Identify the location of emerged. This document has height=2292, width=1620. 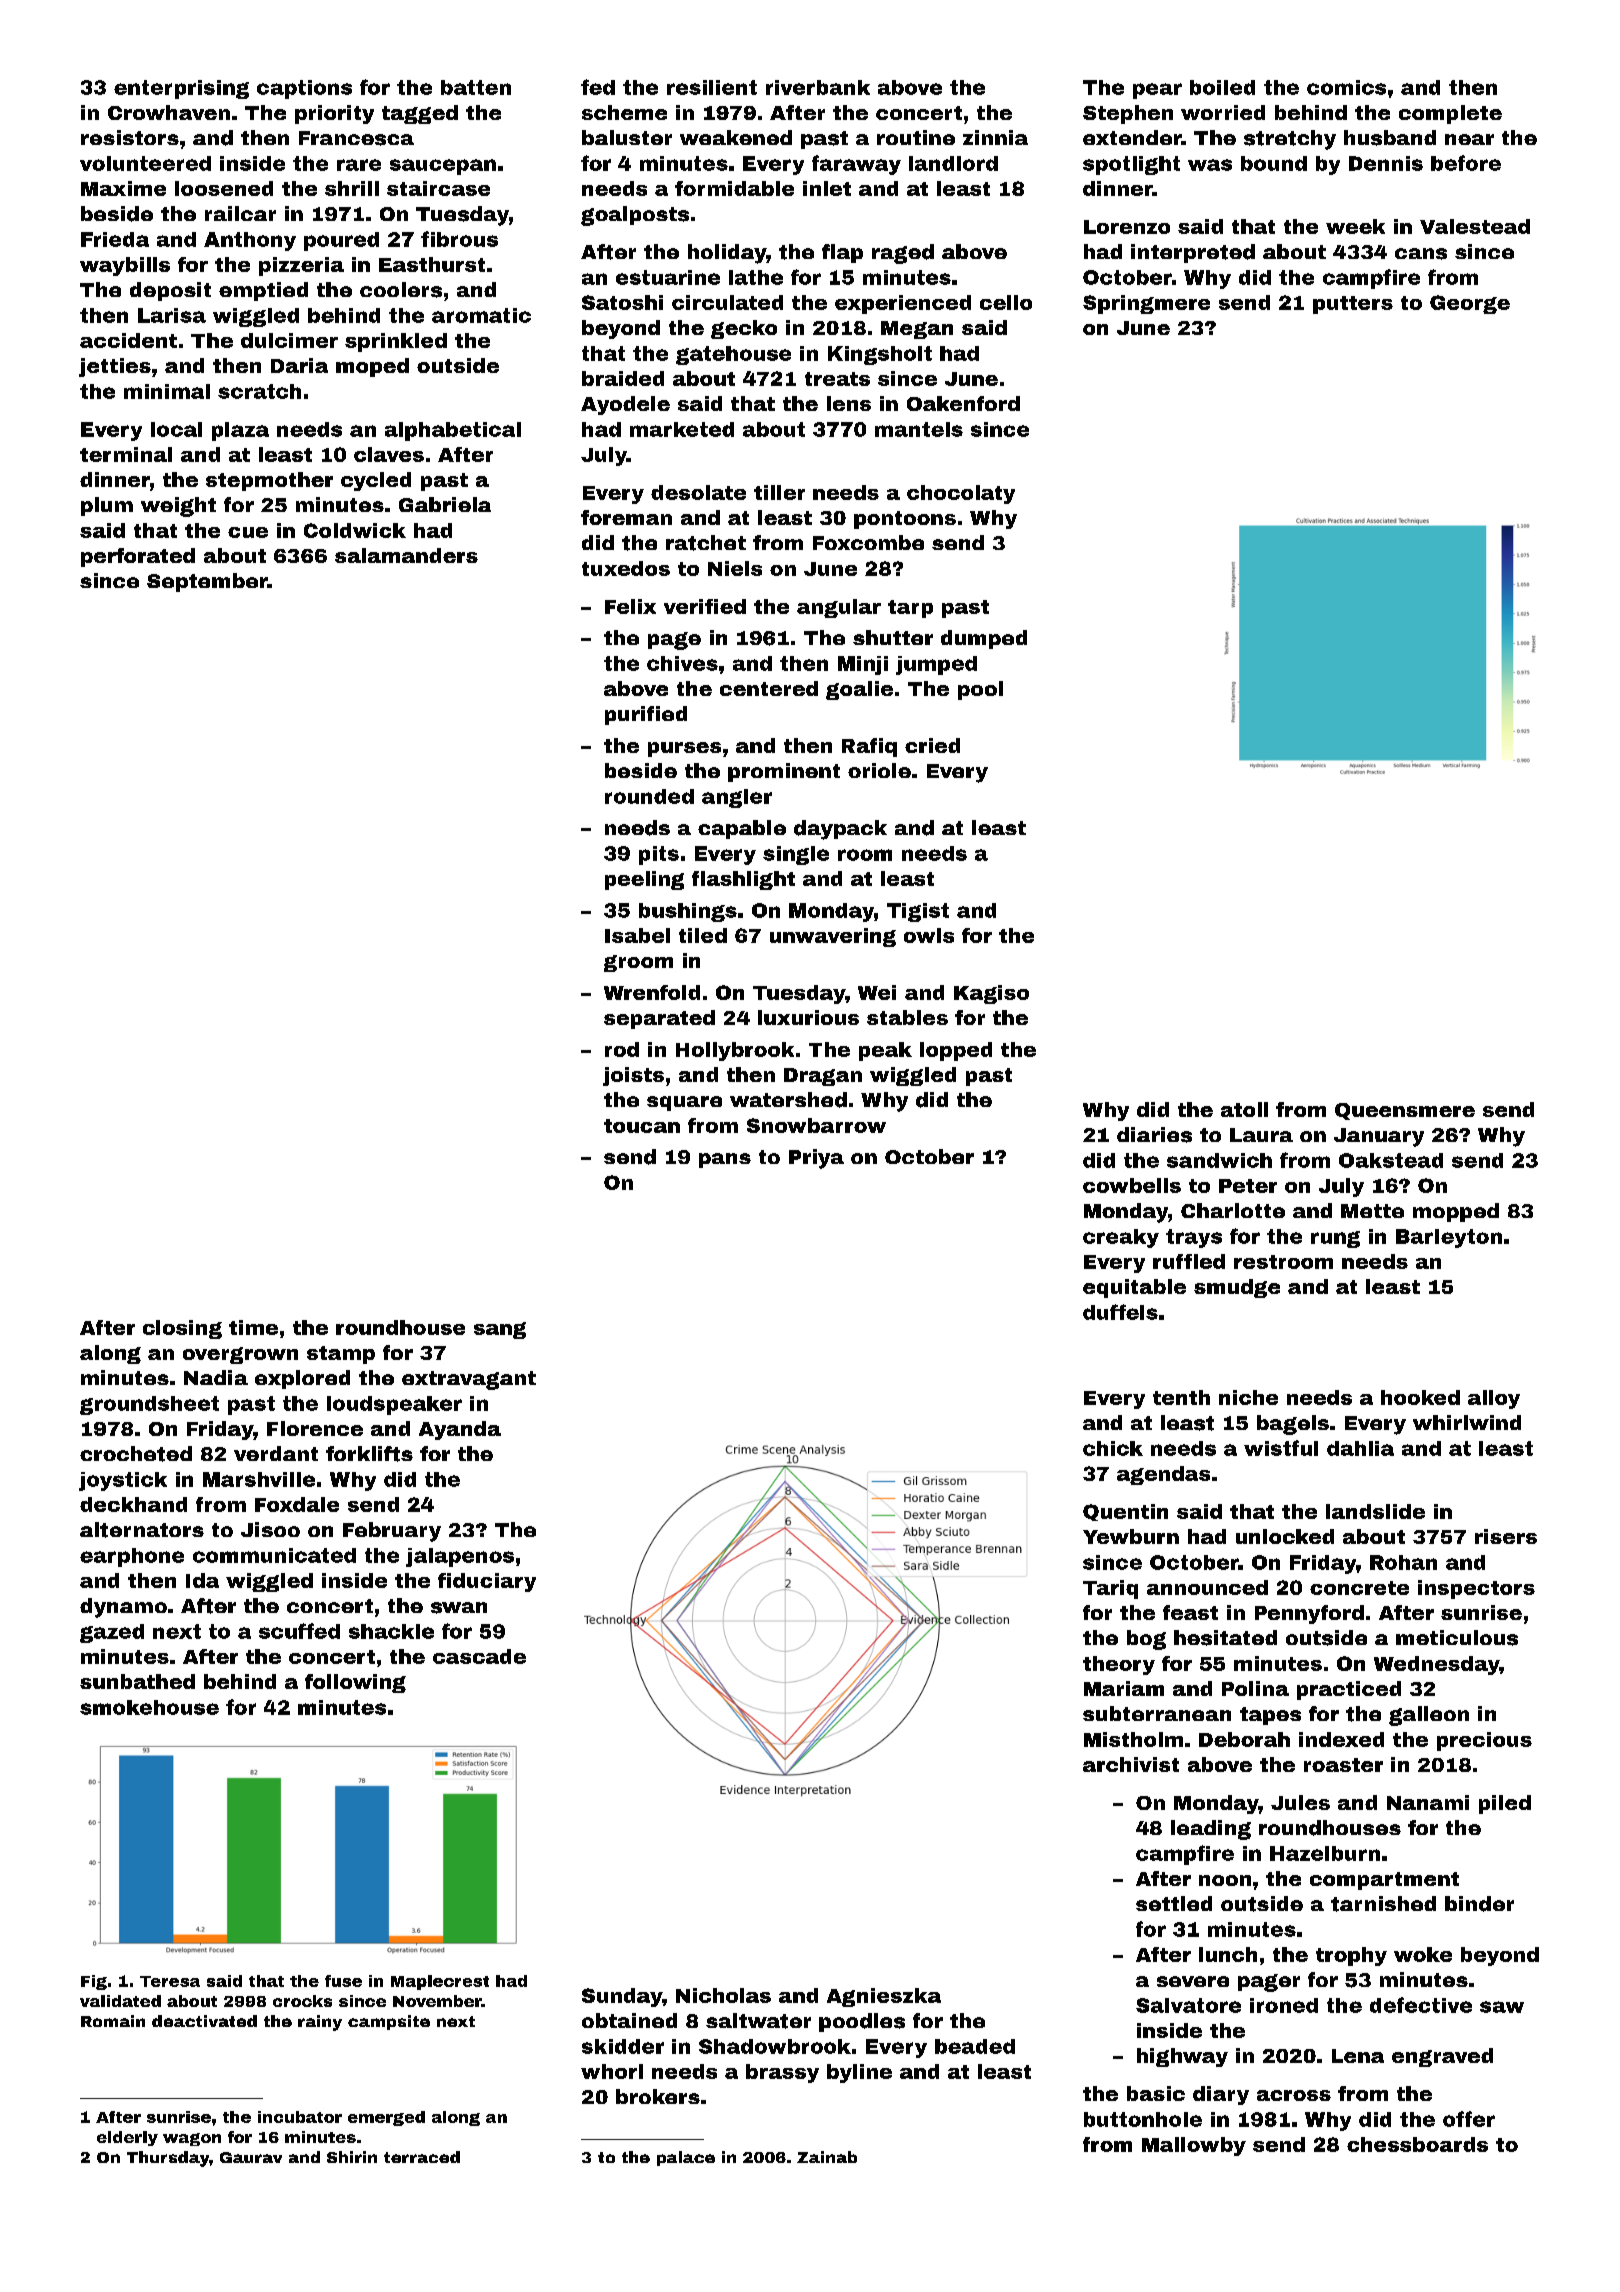
(386, 2118).
